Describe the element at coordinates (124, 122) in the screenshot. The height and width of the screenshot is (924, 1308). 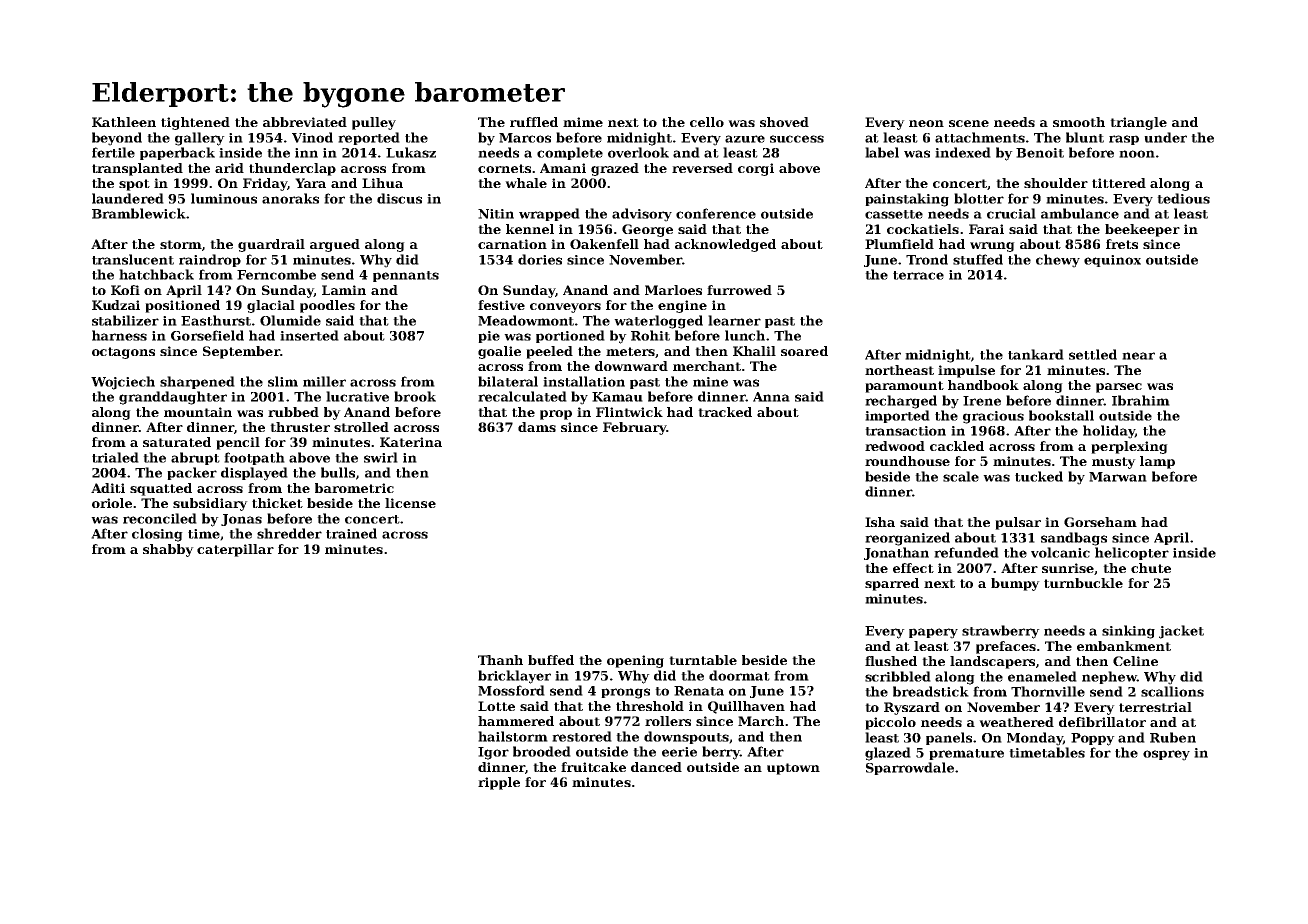
I see `Kathleen` at that location.
